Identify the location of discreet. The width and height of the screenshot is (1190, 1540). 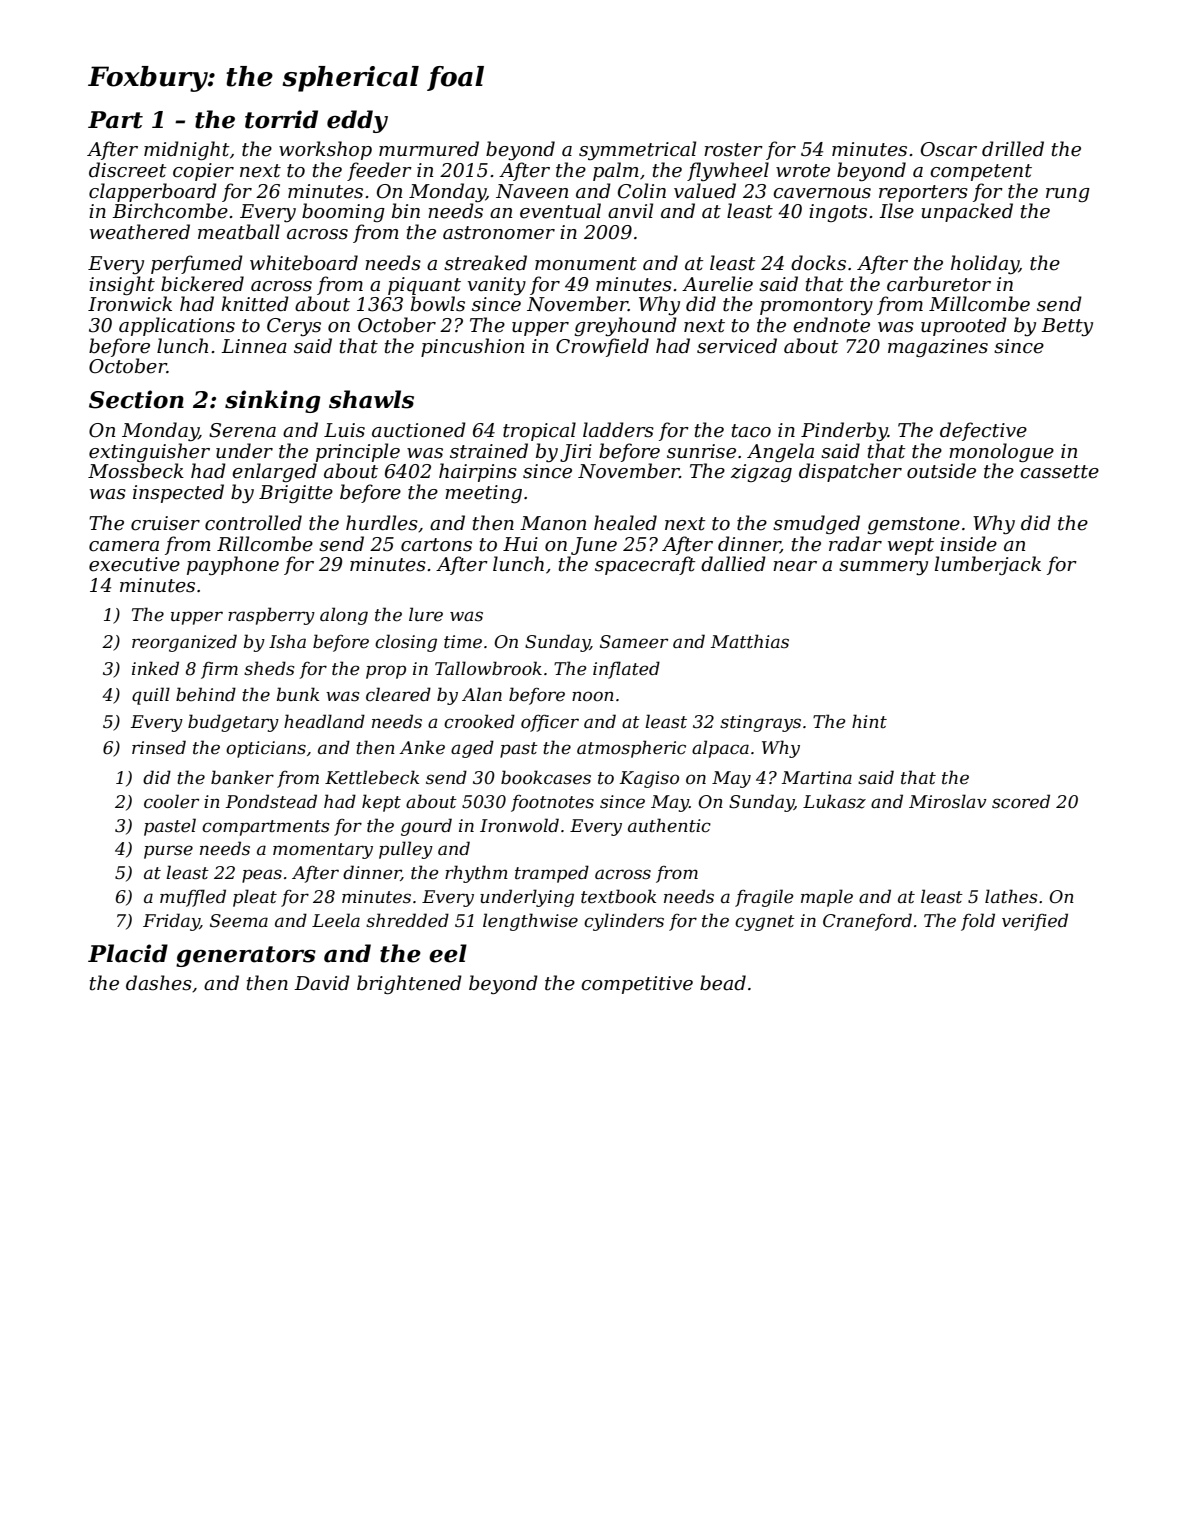
(128, 170).
